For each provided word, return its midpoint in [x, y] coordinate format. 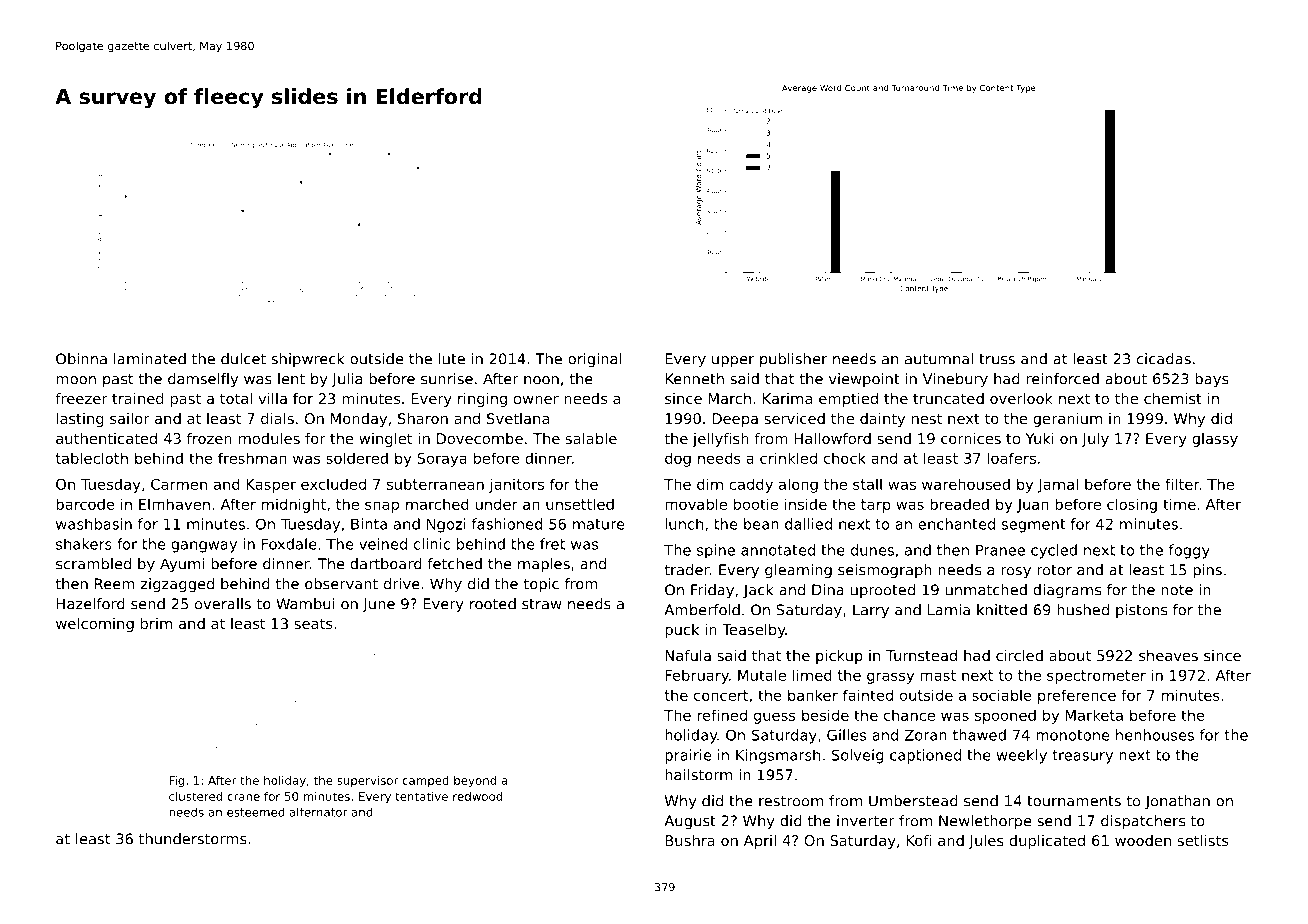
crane [243, 797]
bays [1211, 380]
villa [272, 398]
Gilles [846, 735]
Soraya [442, 460]
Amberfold [702, 610]
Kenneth [694, 379]
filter [1182, 484]
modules [269, 438]
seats [313, 623]
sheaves [1168, 655]
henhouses [1155, 735]
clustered [195, 796]
